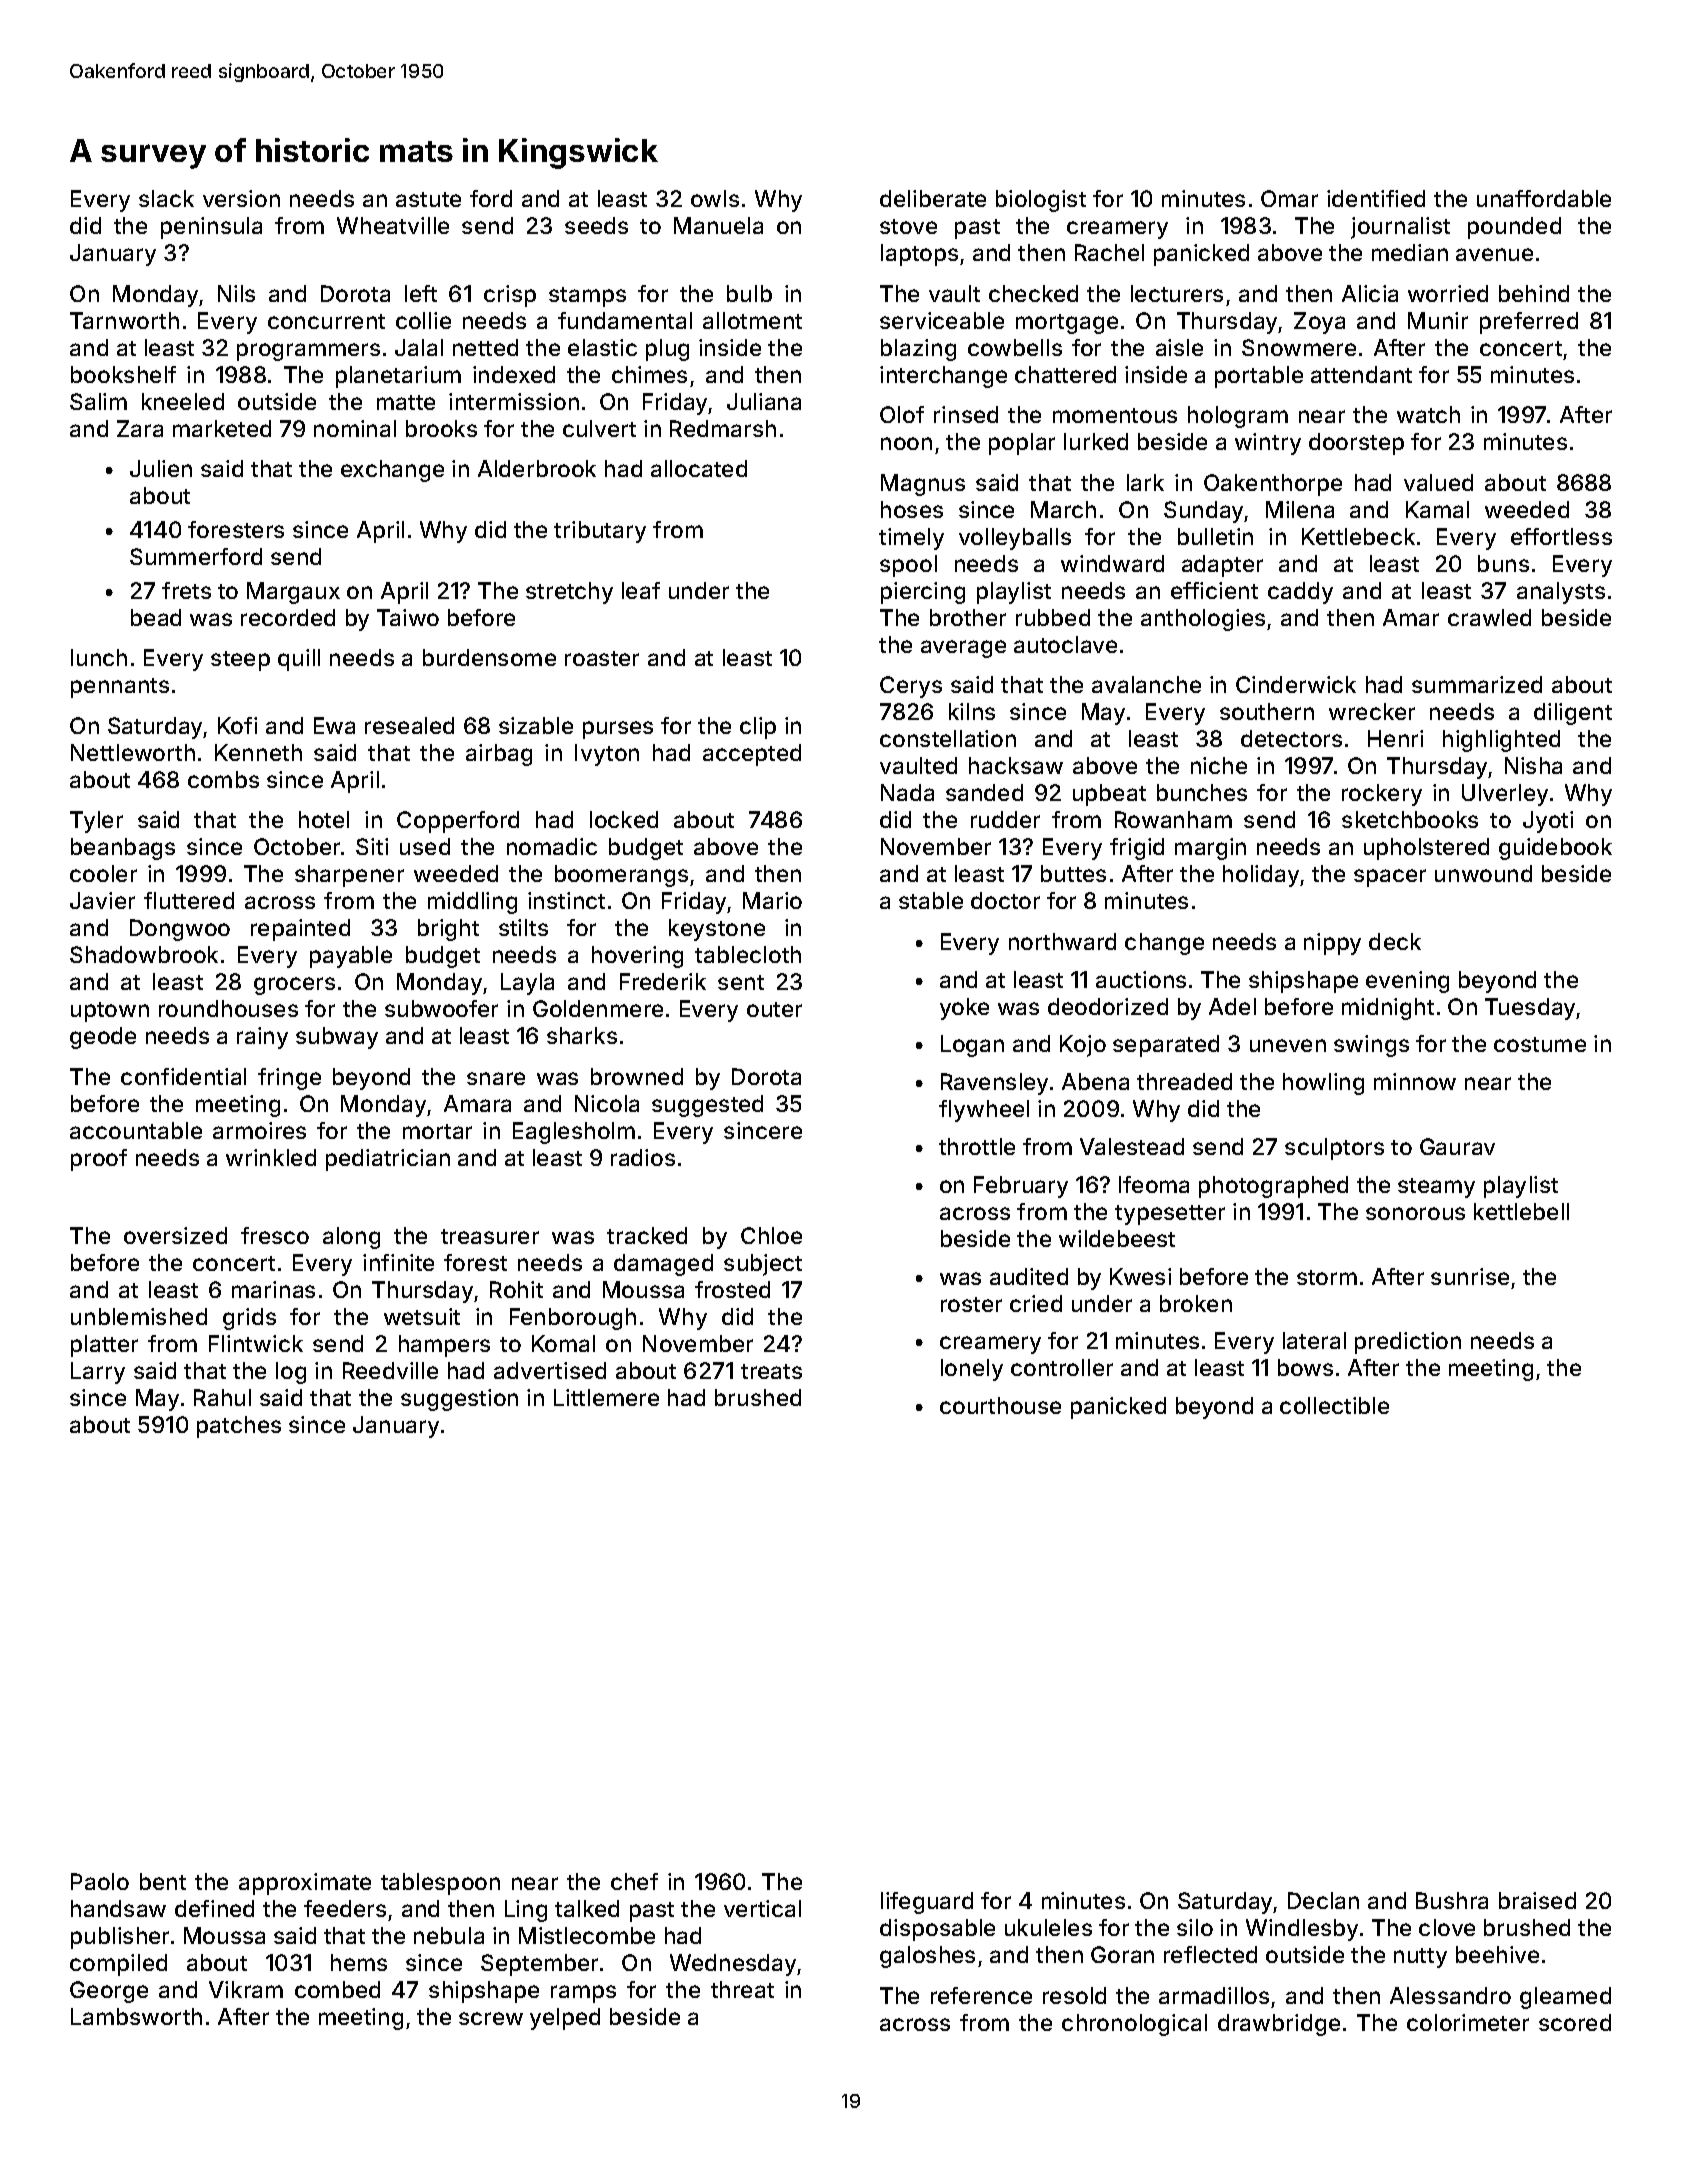 The image size is (1683, 2178). Describe the element at coordinates (1376, 198) in the screenshot. I see `identified` at that location.
